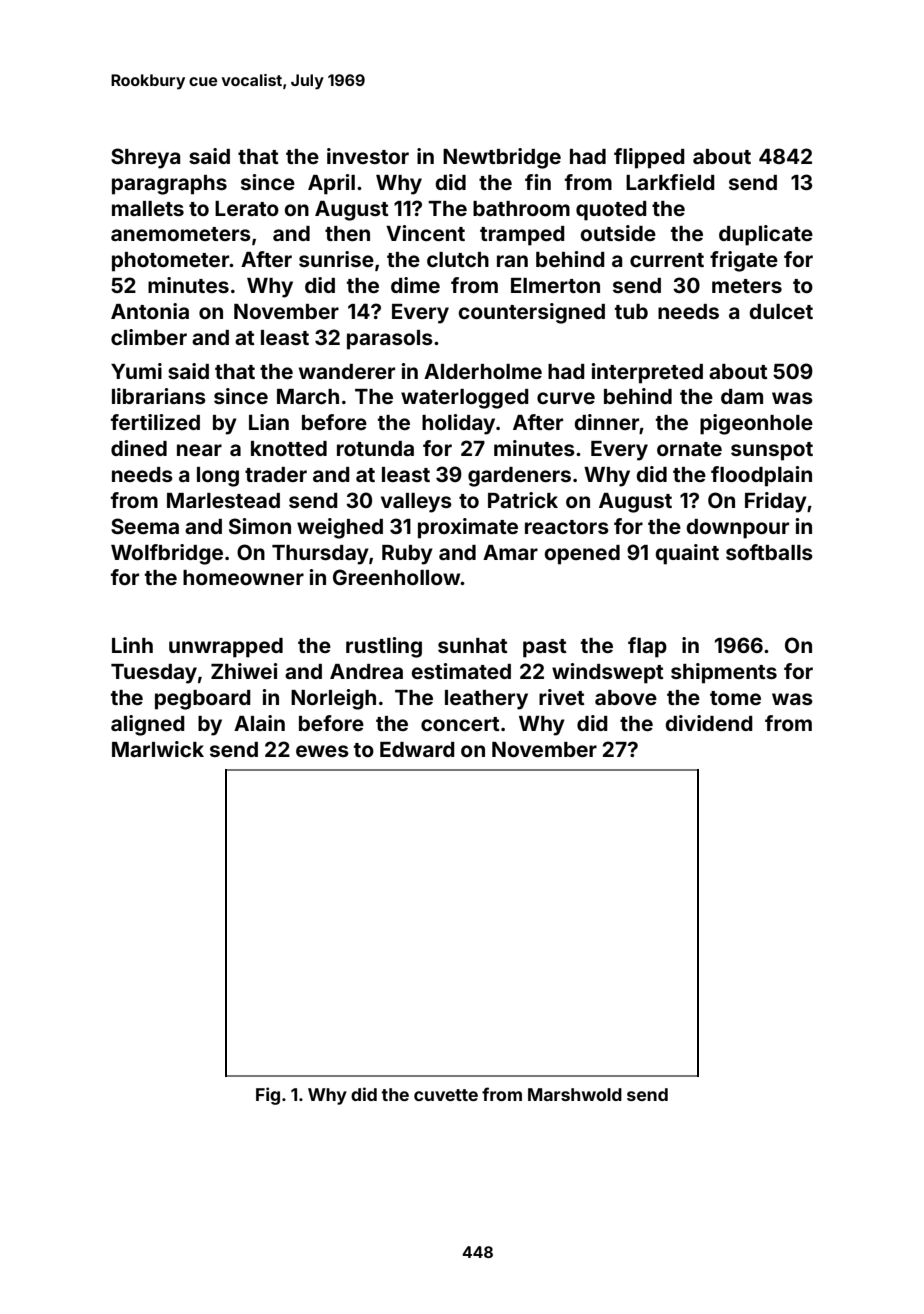 This image has height=1314, width=924. I want to click on ewes, so click(322, 751).
